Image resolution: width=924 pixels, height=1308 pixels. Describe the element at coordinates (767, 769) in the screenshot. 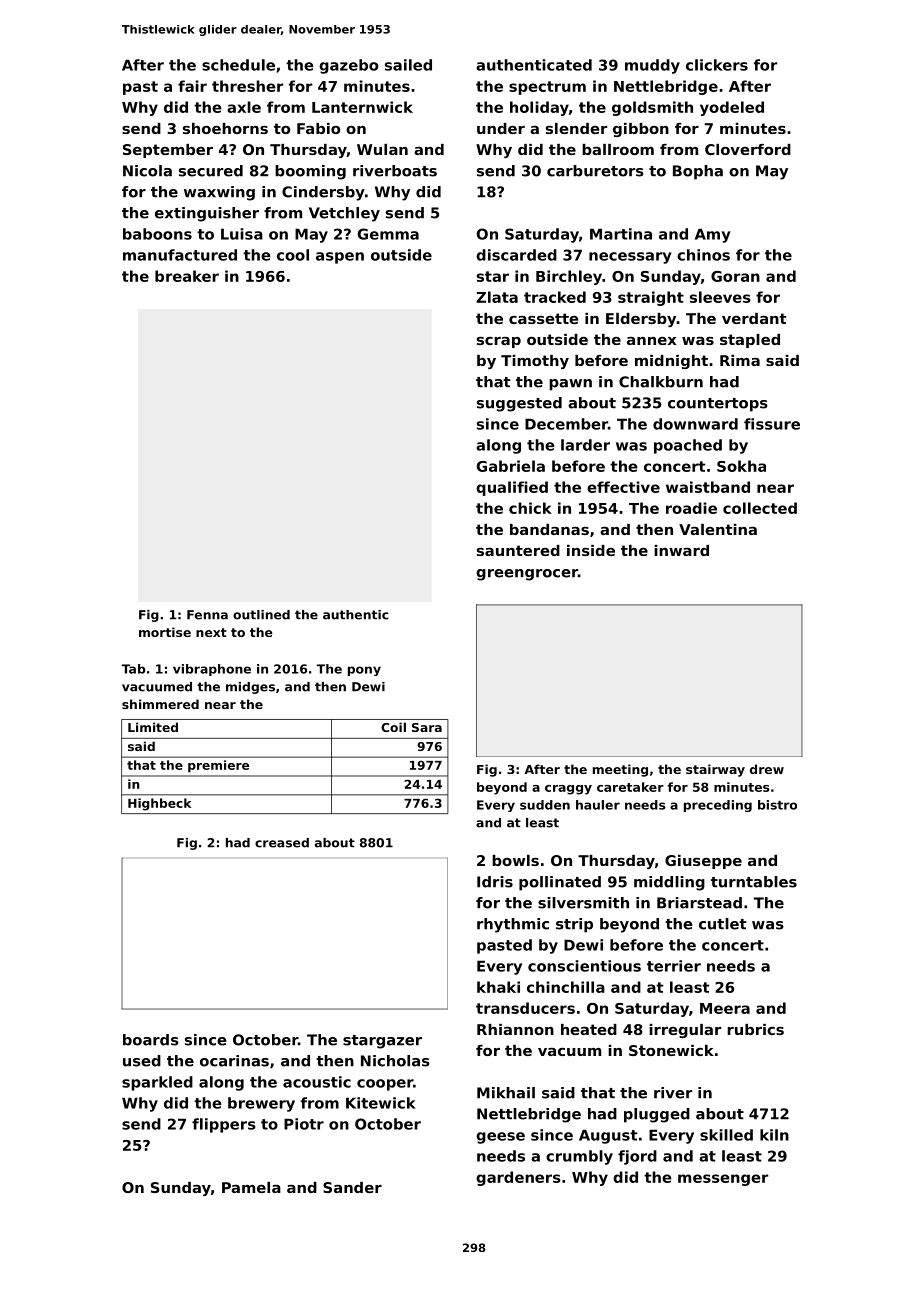

I see `drew` at that location.
